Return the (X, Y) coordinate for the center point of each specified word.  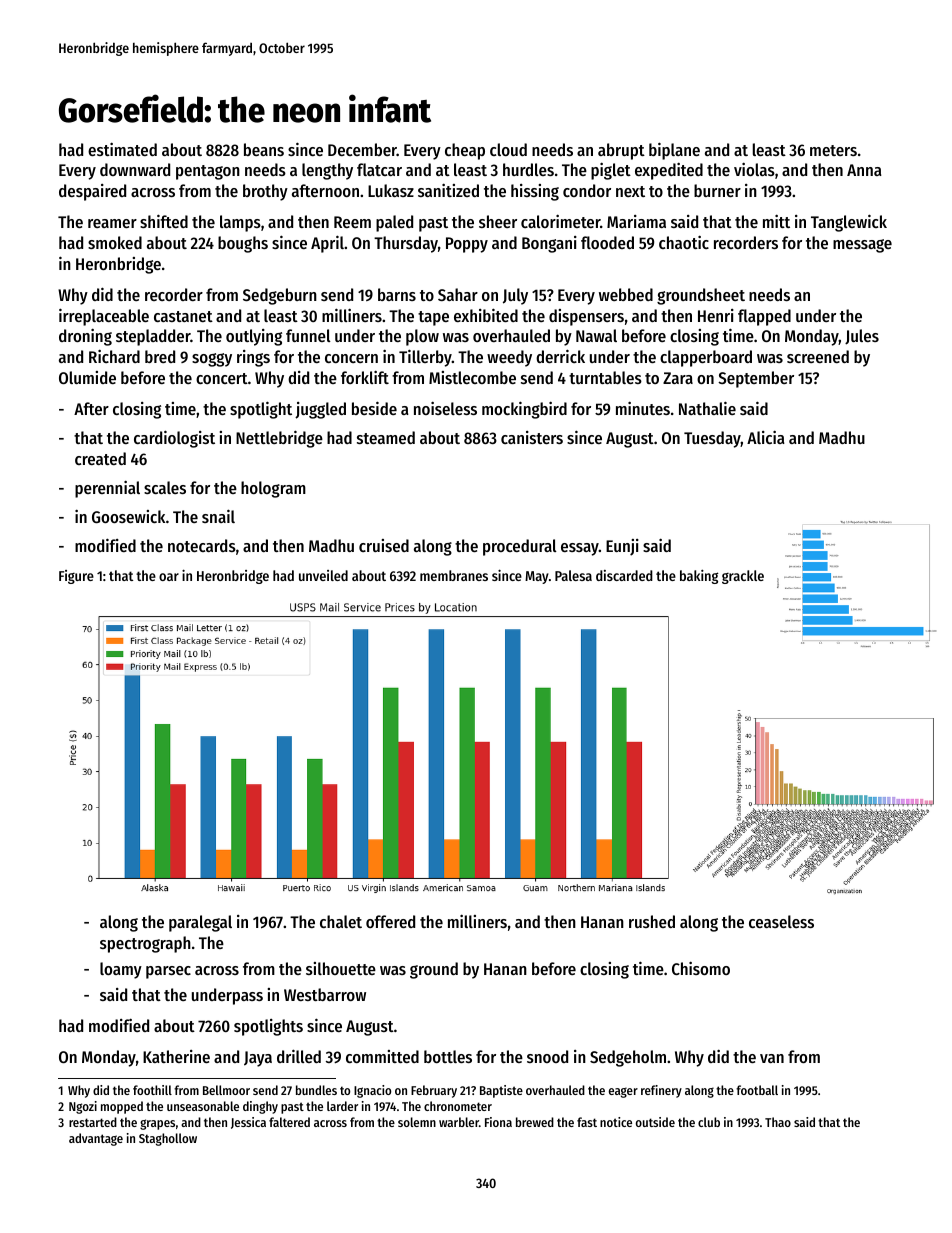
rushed (652, 921)
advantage (96, 1139)
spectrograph (145, 944)
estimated (122, 149)
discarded (624, 575)
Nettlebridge (279, 439)
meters (833, 150)
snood (547, 1056)
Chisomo (701, 968)
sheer (498, 221)
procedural (520, 547)
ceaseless (781, 921)
